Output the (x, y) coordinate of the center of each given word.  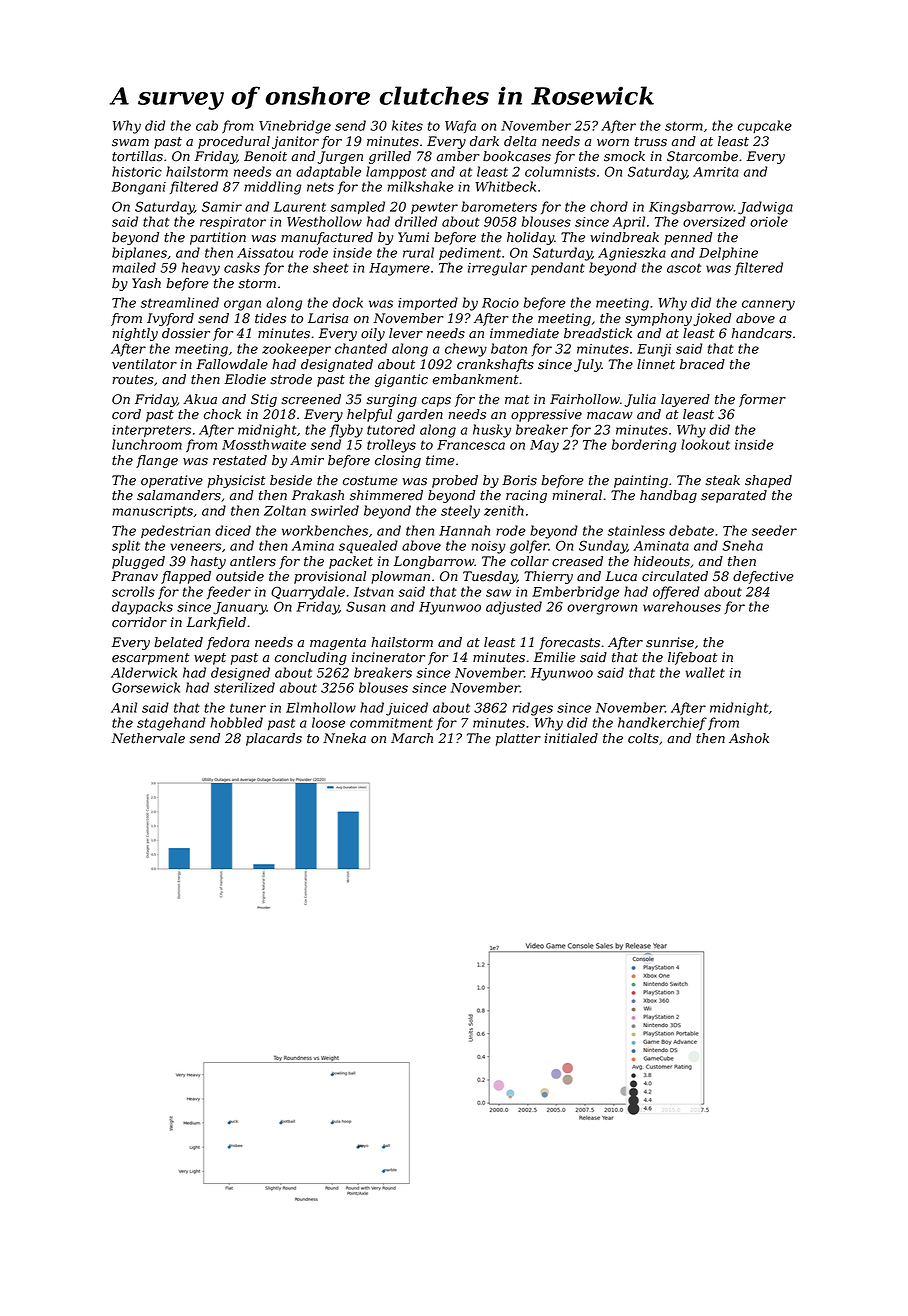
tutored (391, 429)
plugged (138, 562)
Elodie (245, 379)
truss (651, 142)
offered (676, 592)
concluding (311, 658)
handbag (668, 496)
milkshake (421, 186)
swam (130, 143)
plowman (400, 577)
